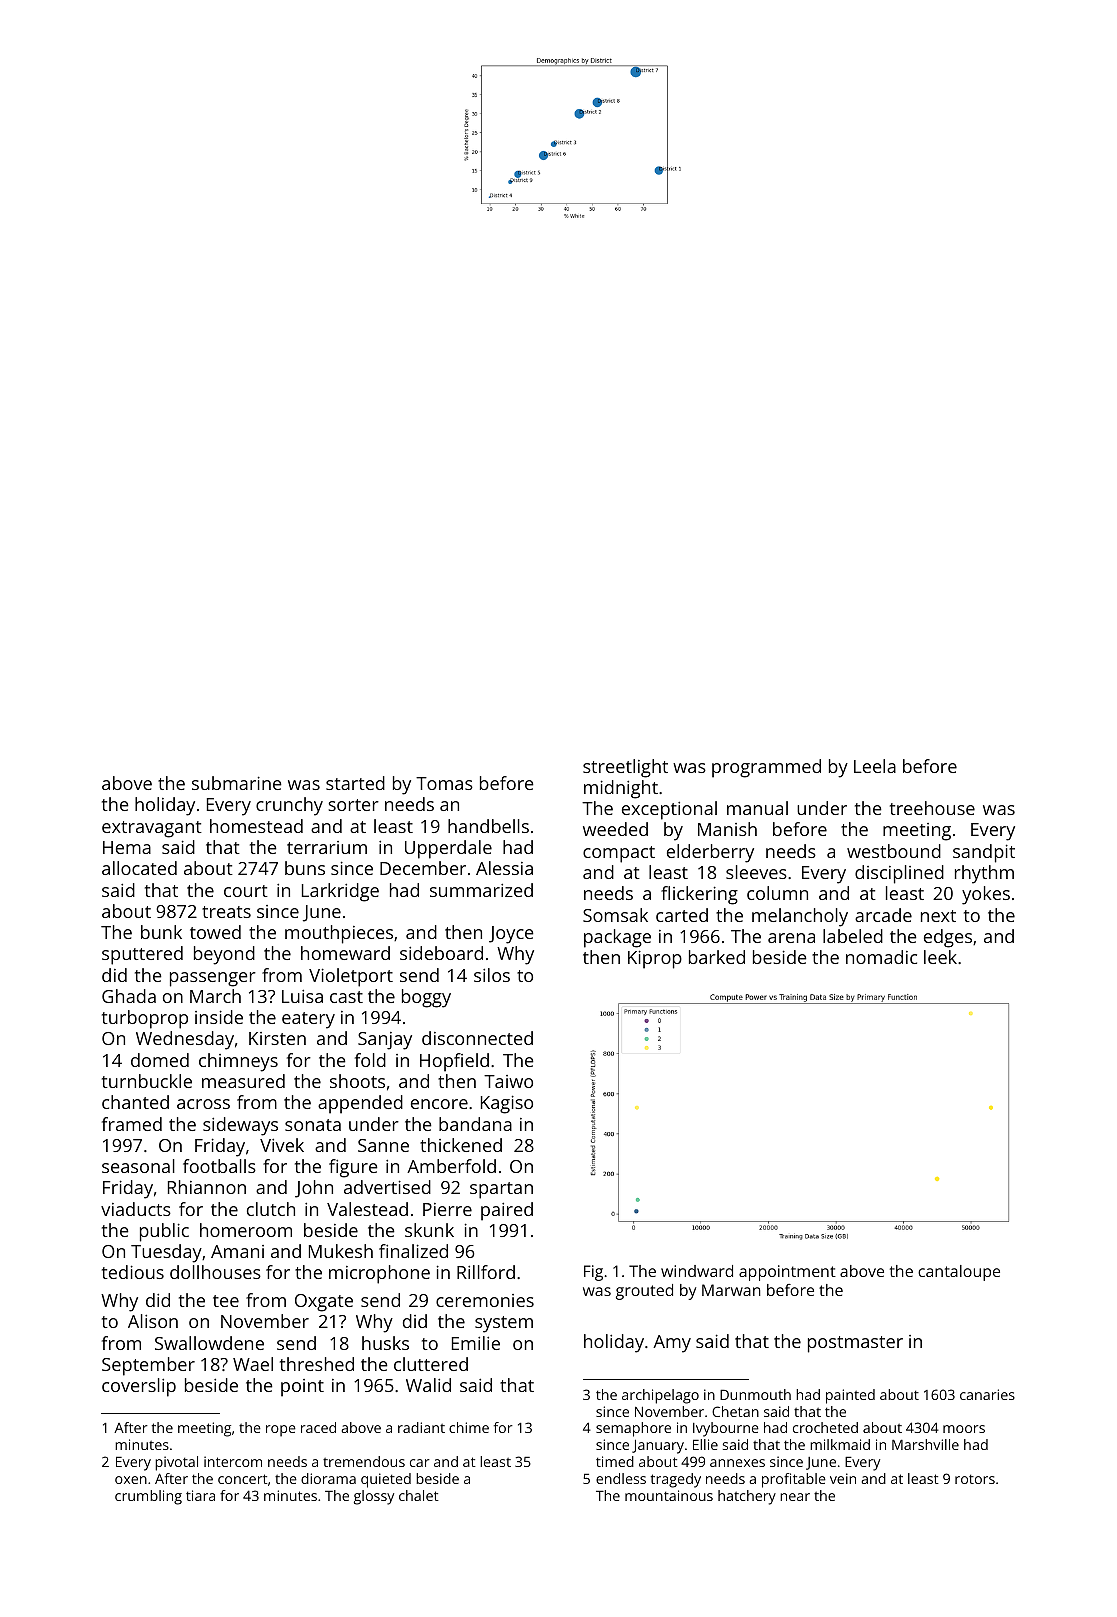 Image resolution: width=1117 pixels, height=1617 pixels. Describe the element at coordinates (485, 1300) in the screenshot. I see `ceremonies` at that location.
